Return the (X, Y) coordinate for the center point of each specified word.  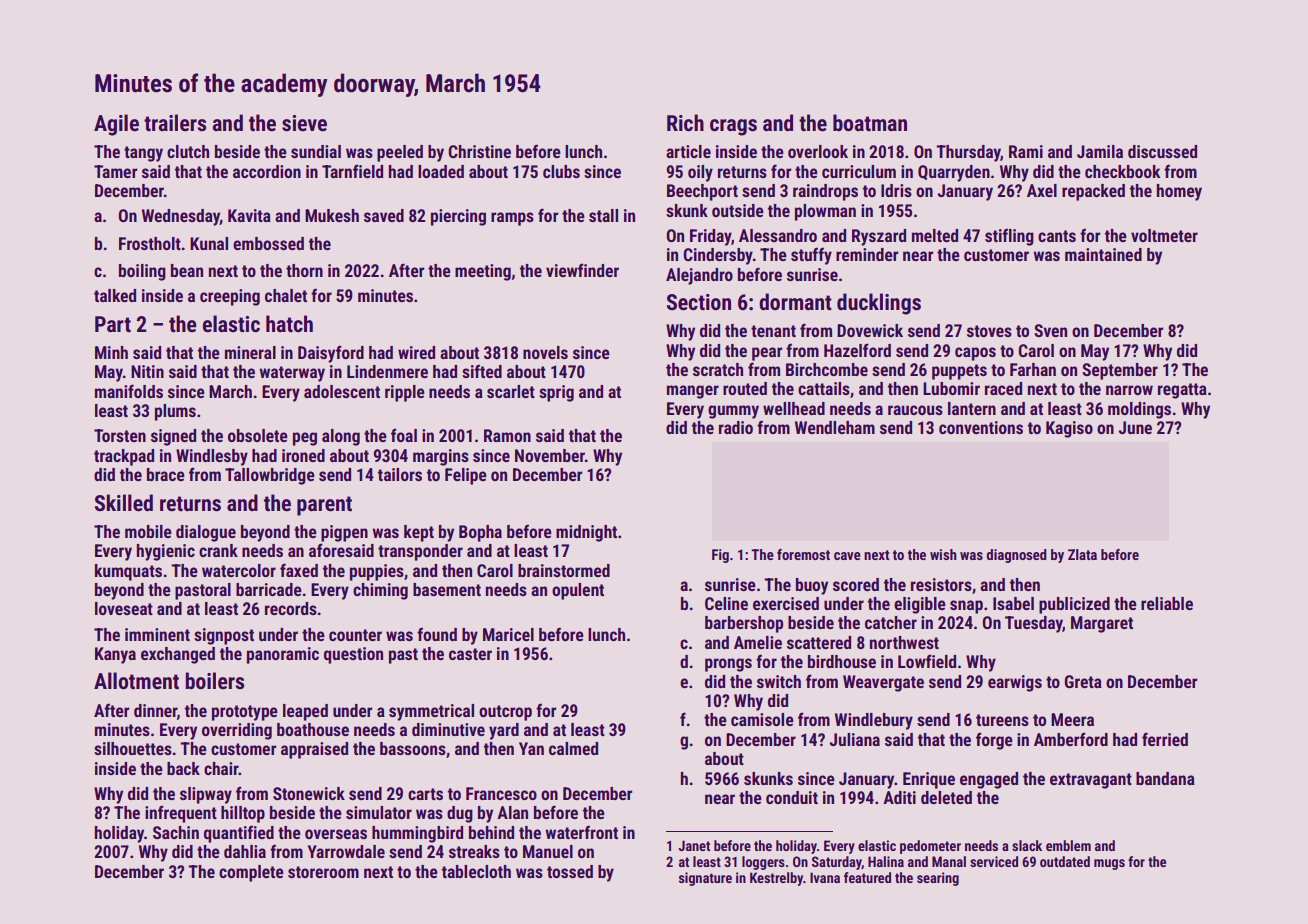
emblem (1068, 845)
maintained (1103, 254)
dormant (795, 302)
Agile (116, 125)
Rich (685, 122)
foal (404, 435)
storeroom (323, 872)
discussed (1162, 151)
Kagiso (1069, 429)
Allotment (136, 681)
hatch (289, 323)
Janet (694, 845)
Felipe (466, 476)
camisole (762, 719)
